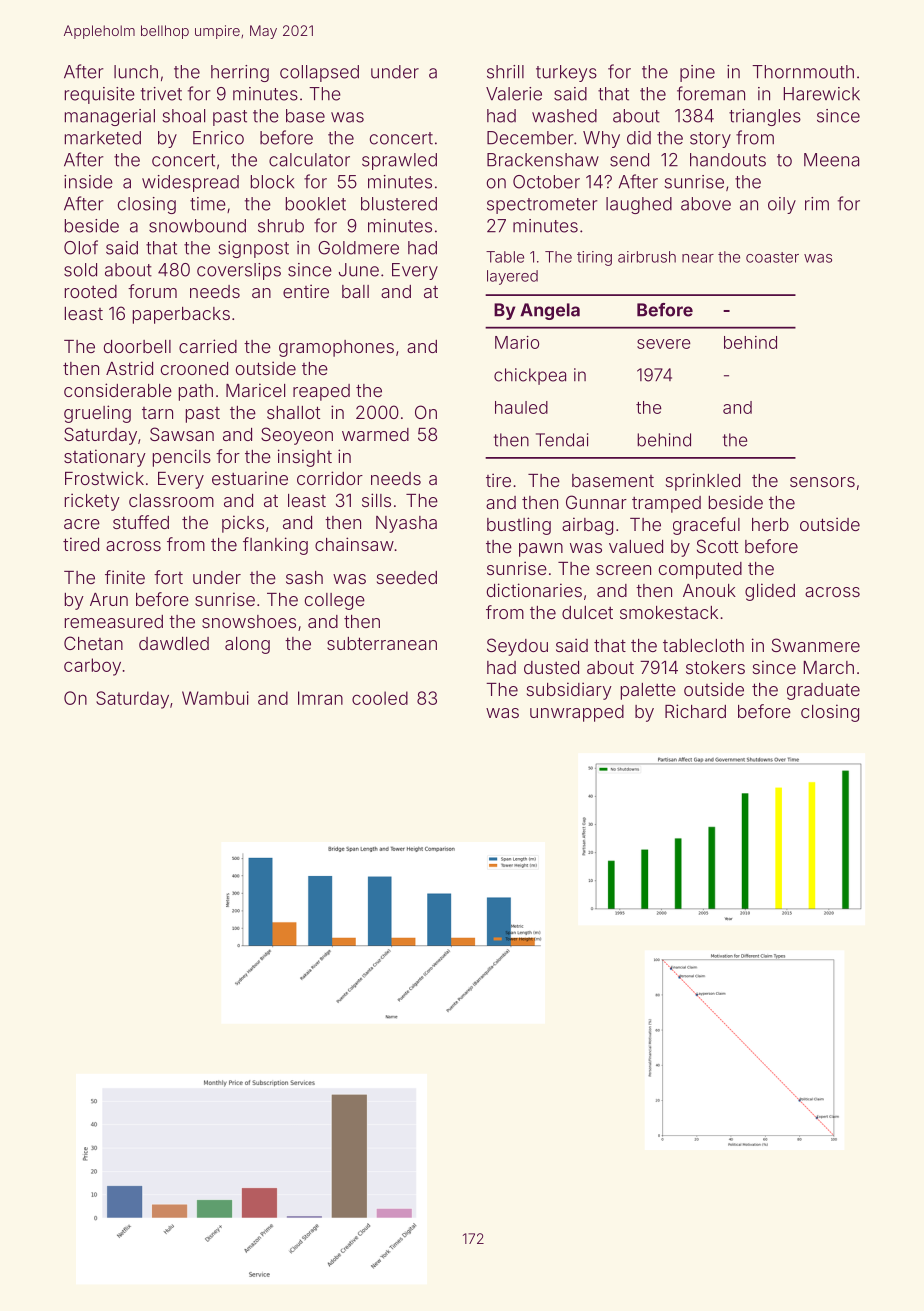 This image has height=1311, width=924. What do you see at coordinates (505, 72) in the image?
I see `shrill` at bounding box center [505, 72].
